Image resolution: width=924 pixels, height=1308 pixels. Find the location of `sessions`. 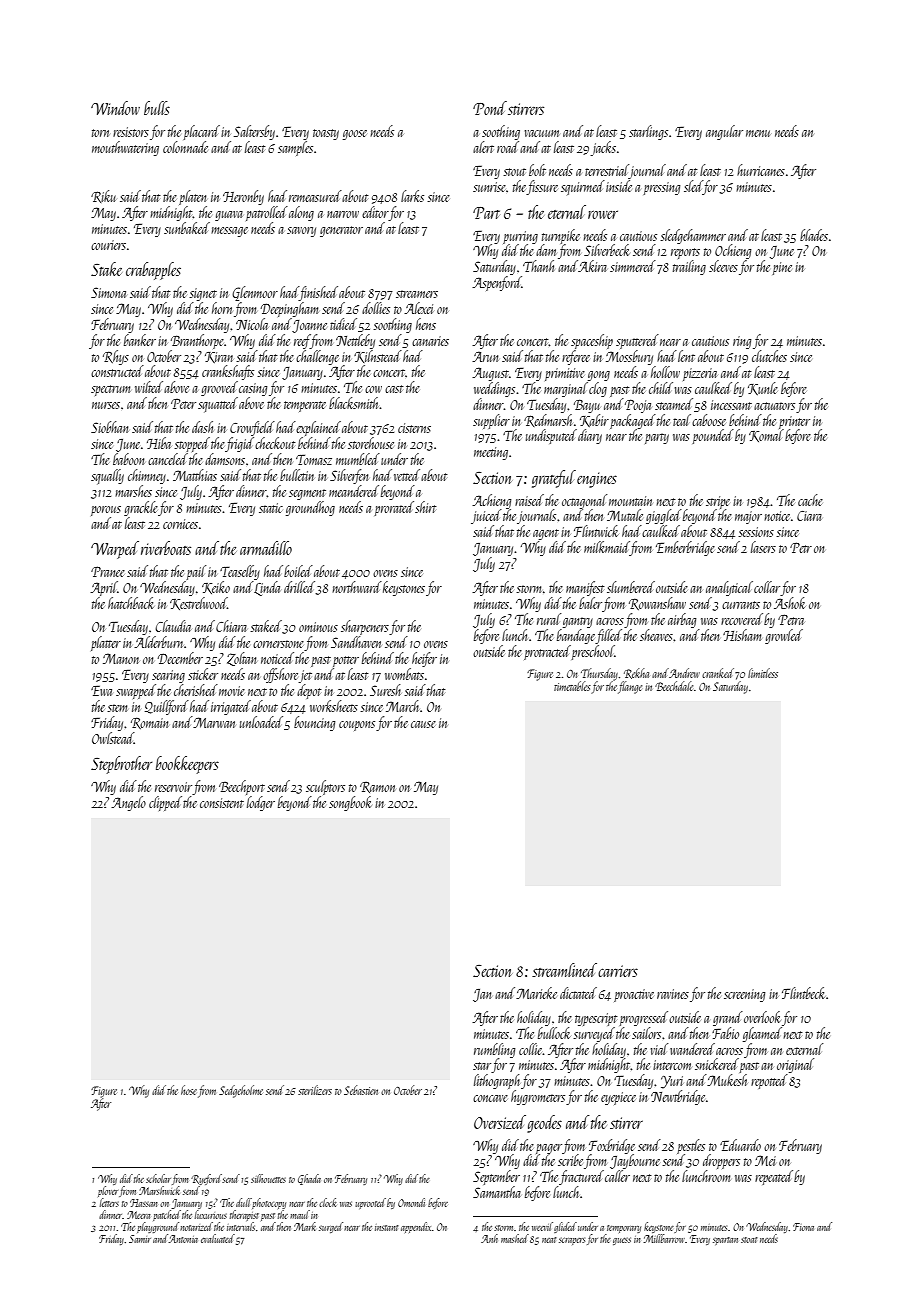

sessions is located at coordinates (756, 532).
